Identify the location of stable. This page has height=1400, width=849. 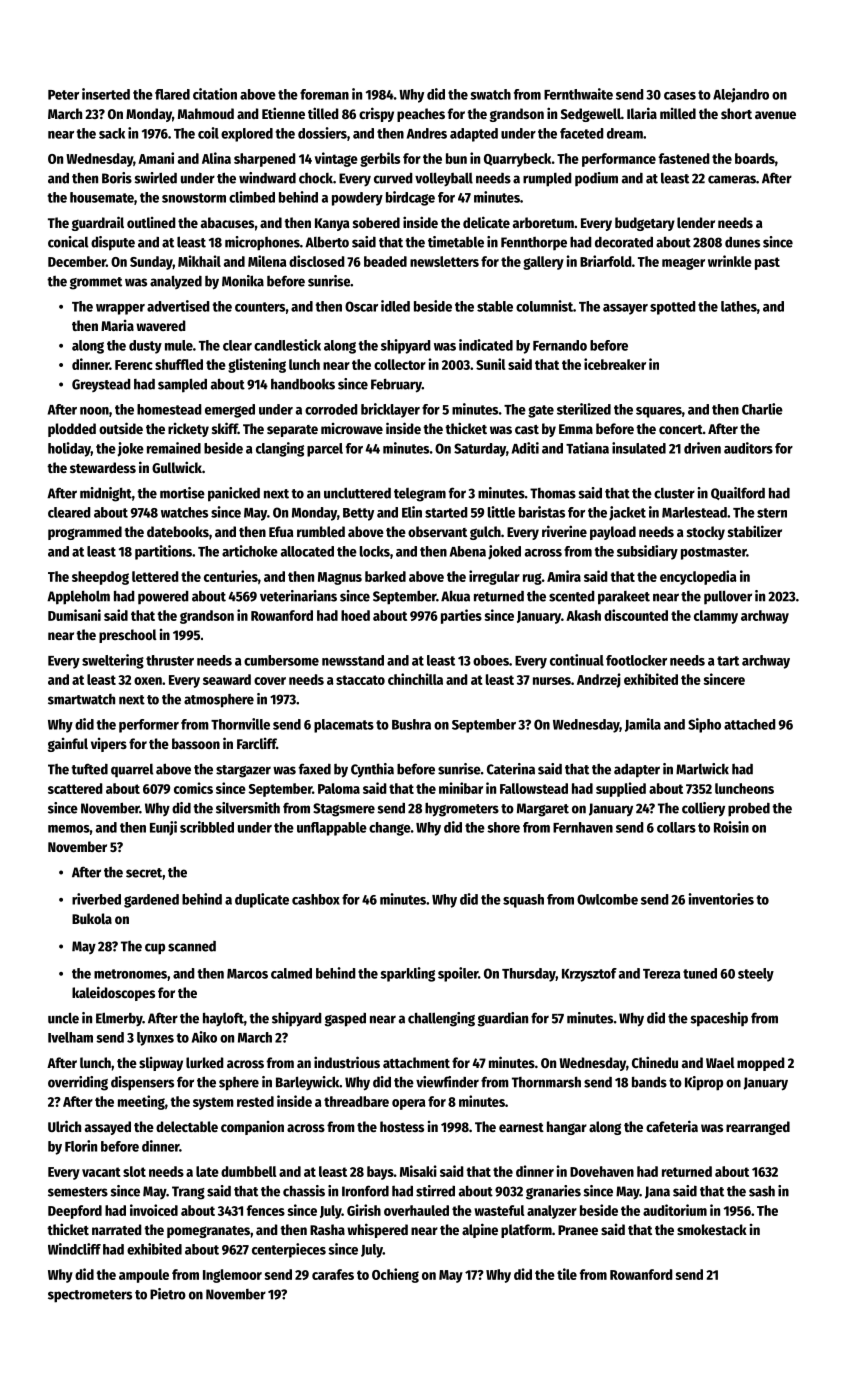
(495, 306).
